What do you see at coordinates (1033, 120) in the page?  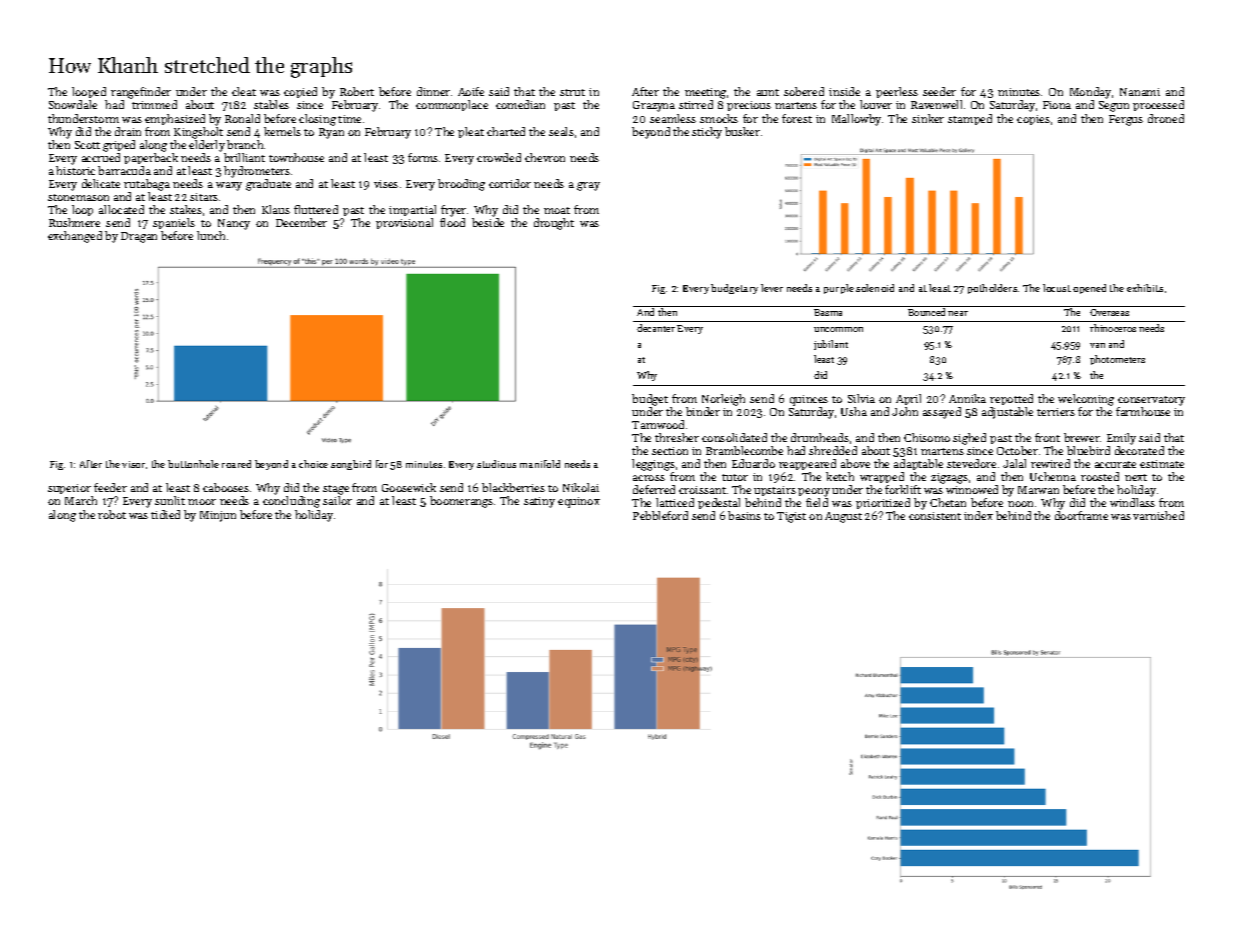 I see `copies` at bounding box center [1033, 120].
